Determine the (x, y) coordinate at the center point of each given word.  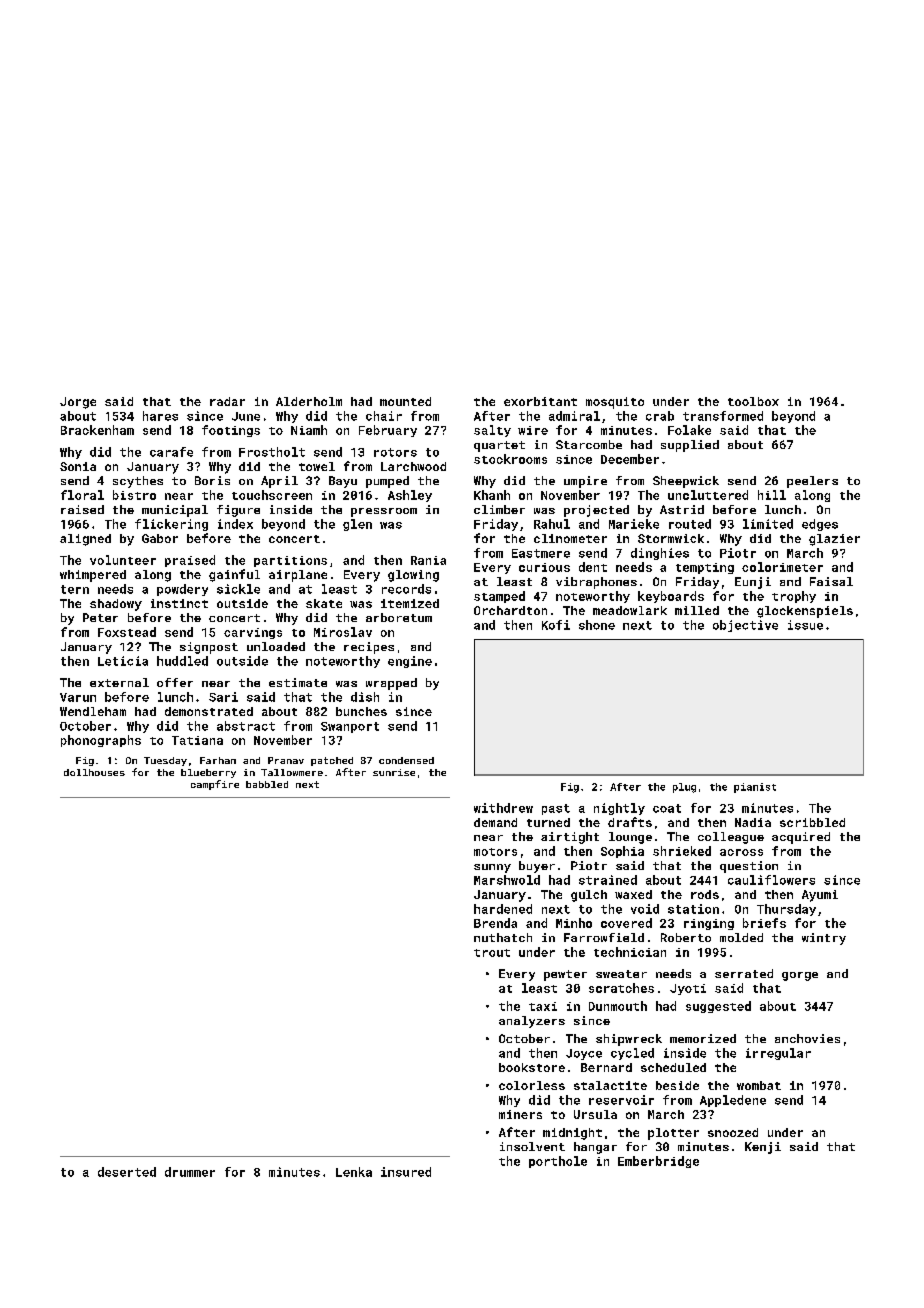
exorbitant (540, 401)
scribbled (812, 822)
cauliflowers (771, 880)
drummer (190, 1172)
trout (492, 953)
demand (495, 822)
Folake (689, 430)
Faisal (831, 581)
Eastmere (541, 553)
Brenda (495, 923)
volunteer (123, 560)
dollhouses (94, 772)
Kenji (763, 1148)
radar (227, 401)
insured (406, 1172)
